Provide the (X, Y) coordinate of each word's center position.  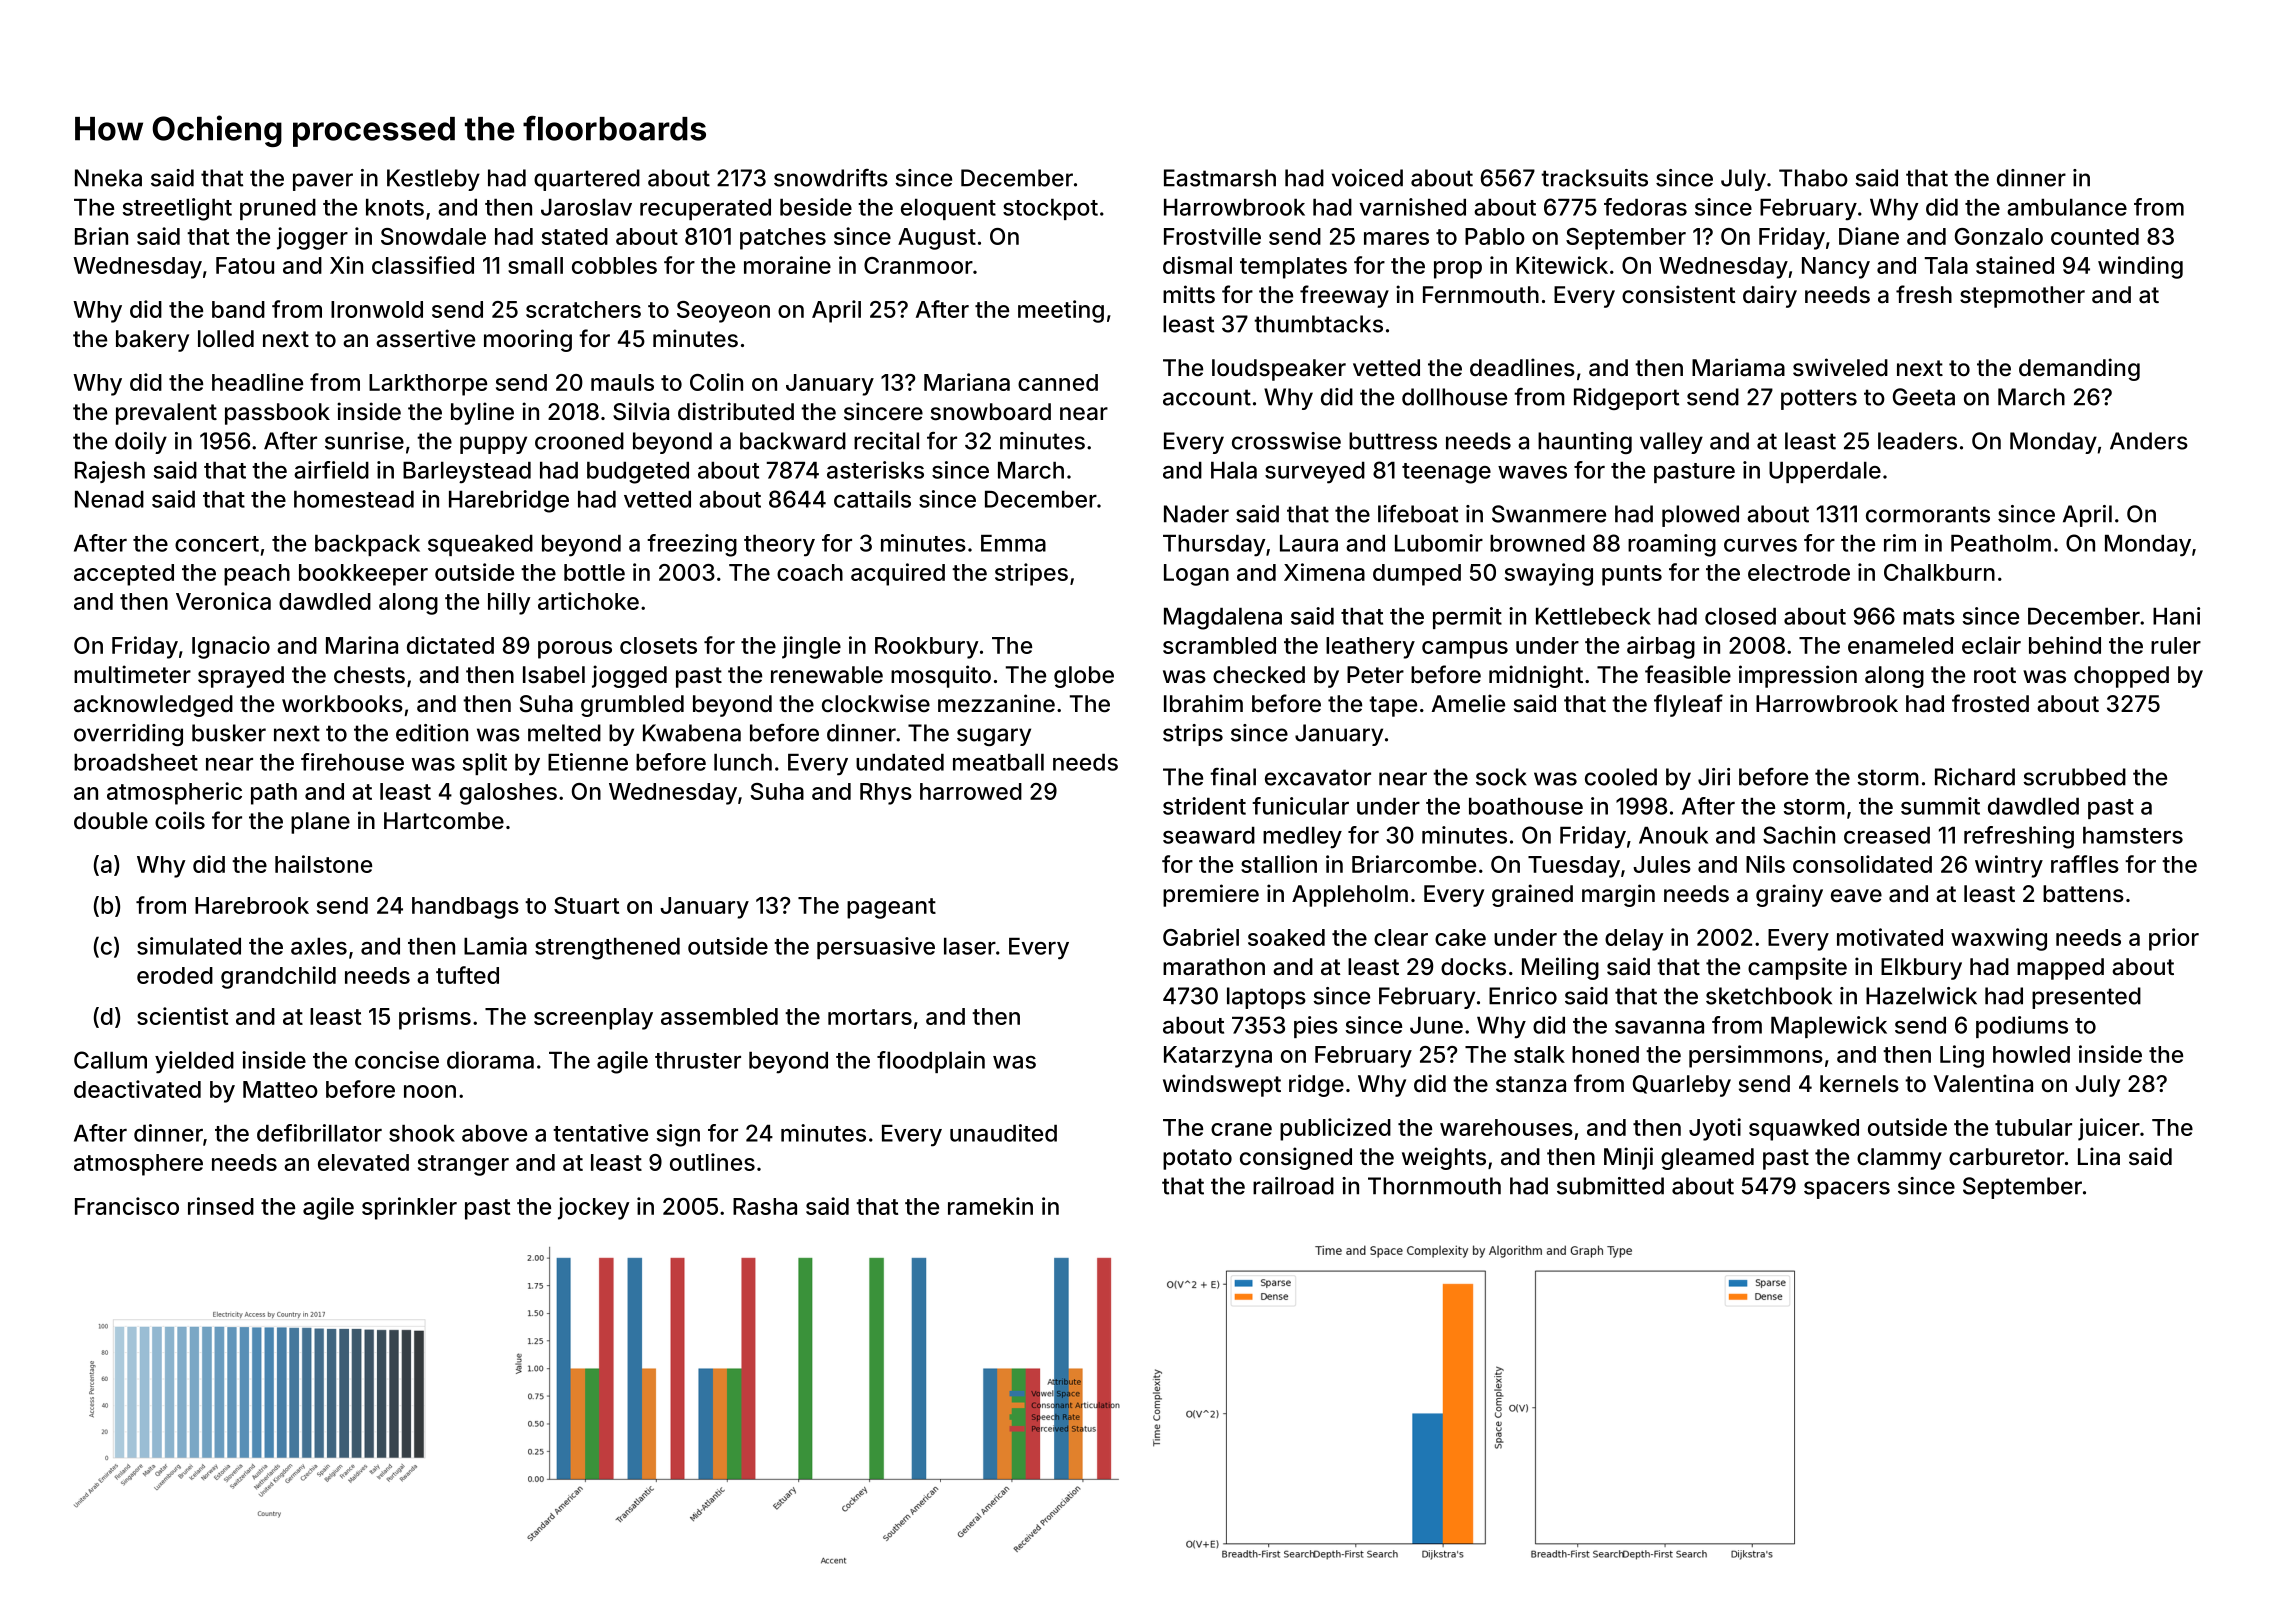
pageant (891, 908)
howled (2031, 1054)
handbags (465, 908)
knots (395, 207)
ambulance (2067, 207)
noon (430, 1091)
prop (1458, 270)
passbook (277, 414)
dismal (1197, 265)
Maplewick (1829, 1027)
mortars (870, 1017)
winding (2140, 267)
